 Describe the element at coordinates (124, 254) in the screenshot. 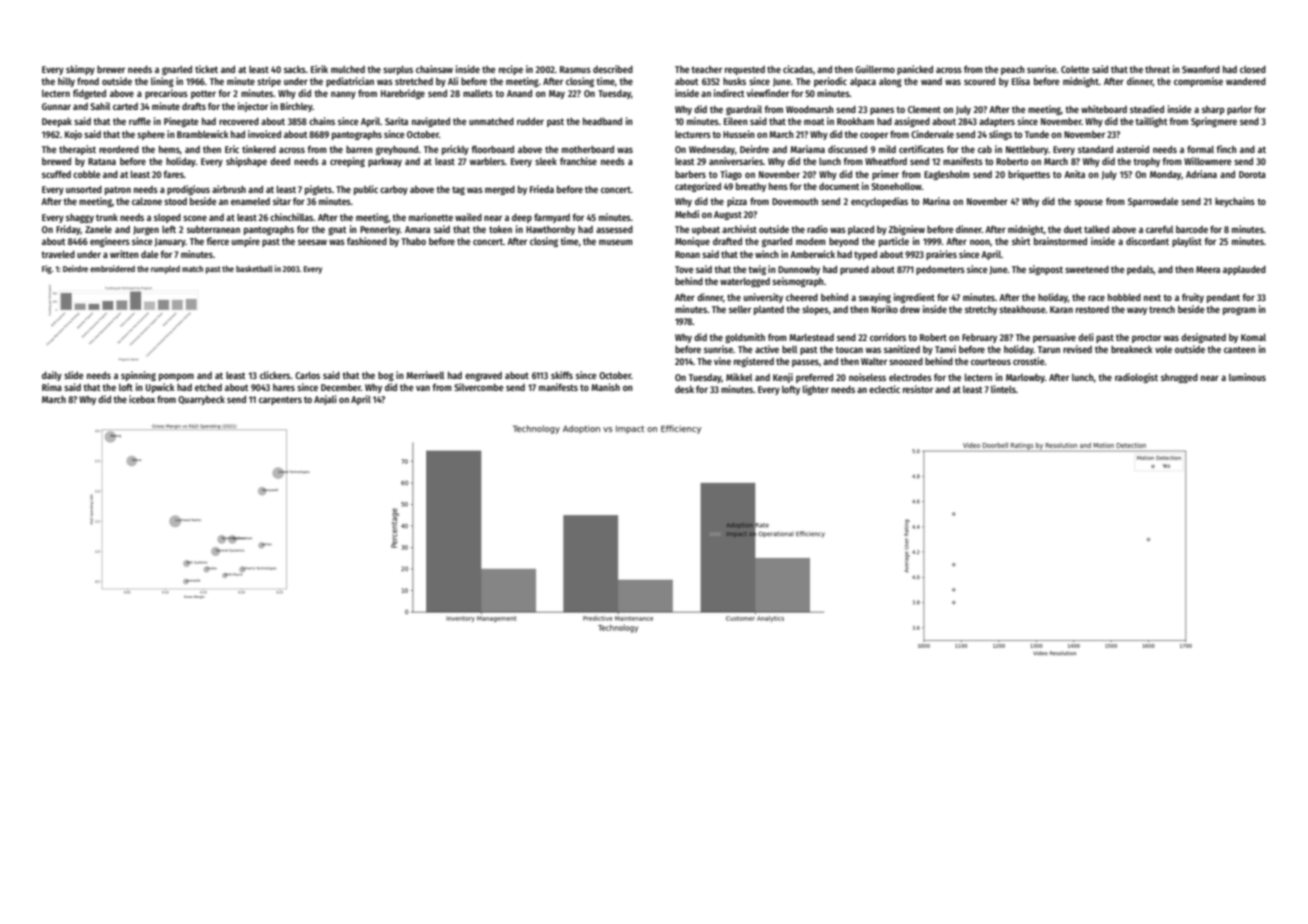

I see `written` at that location.
